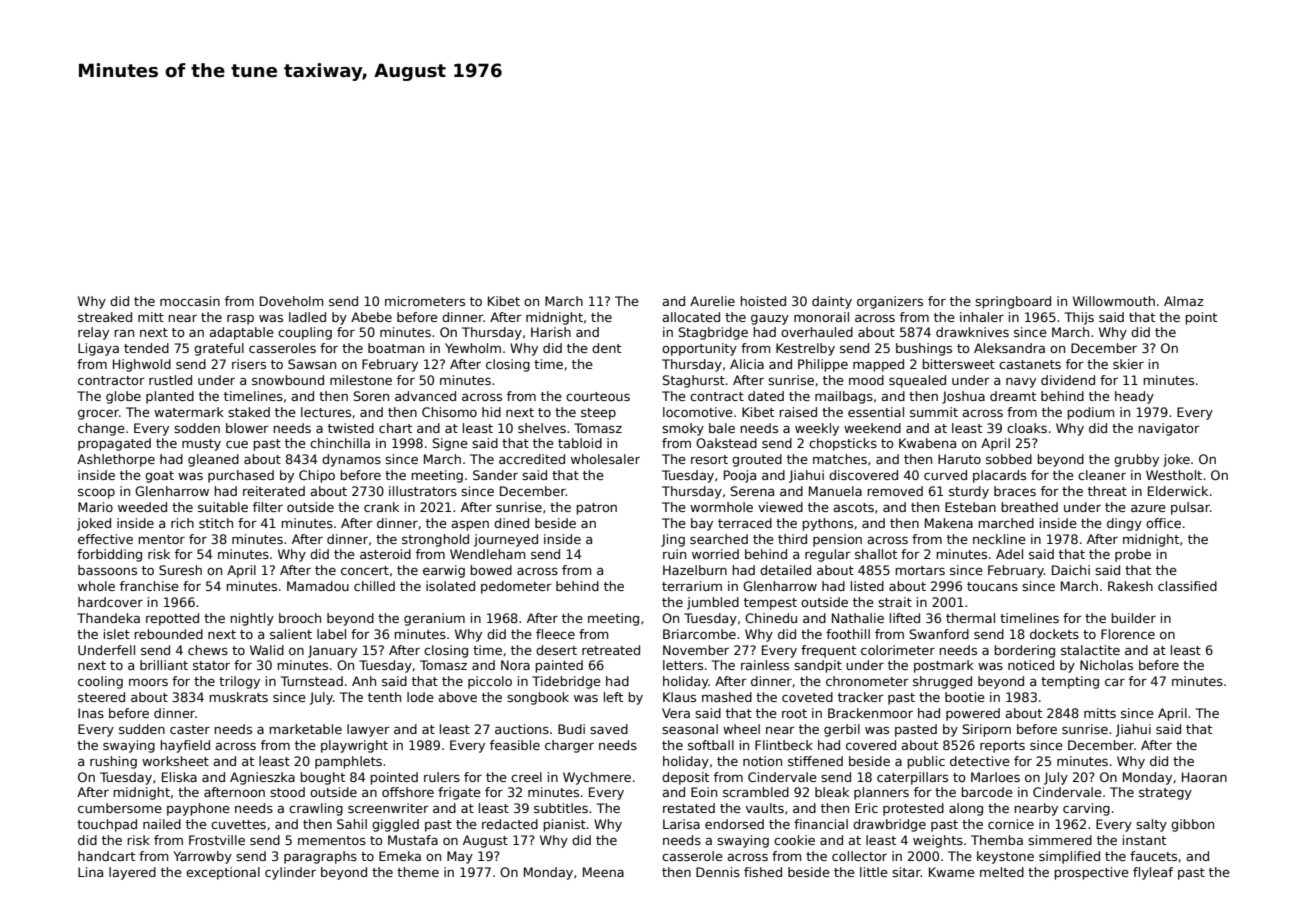 This page has height=924, width=1308. I want to click on Staghurst, so click(694, 381).
